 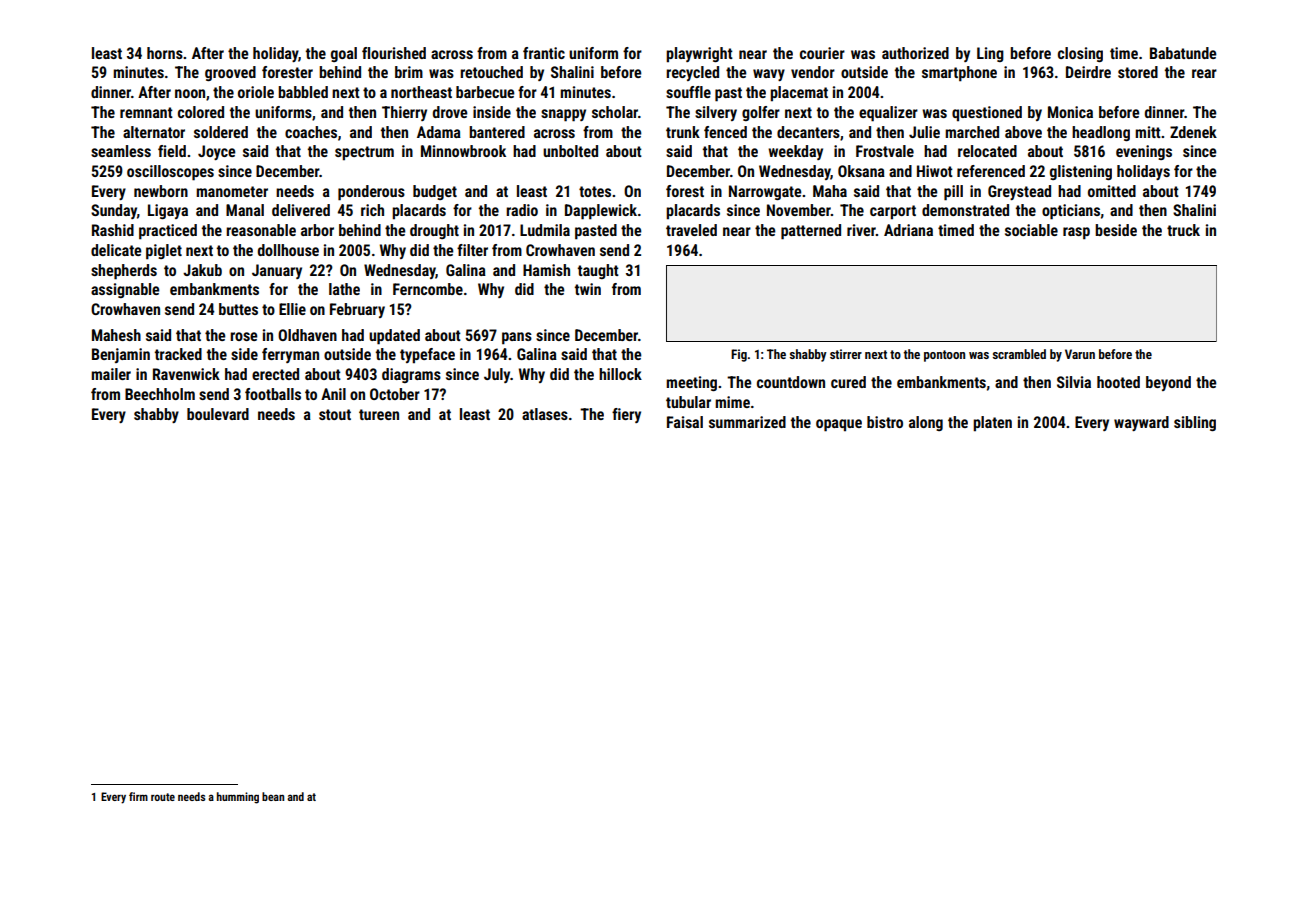 What do you see at coordinates (163, 797) in the screenshot?
I see `route` at bounding box center [163, 797].
